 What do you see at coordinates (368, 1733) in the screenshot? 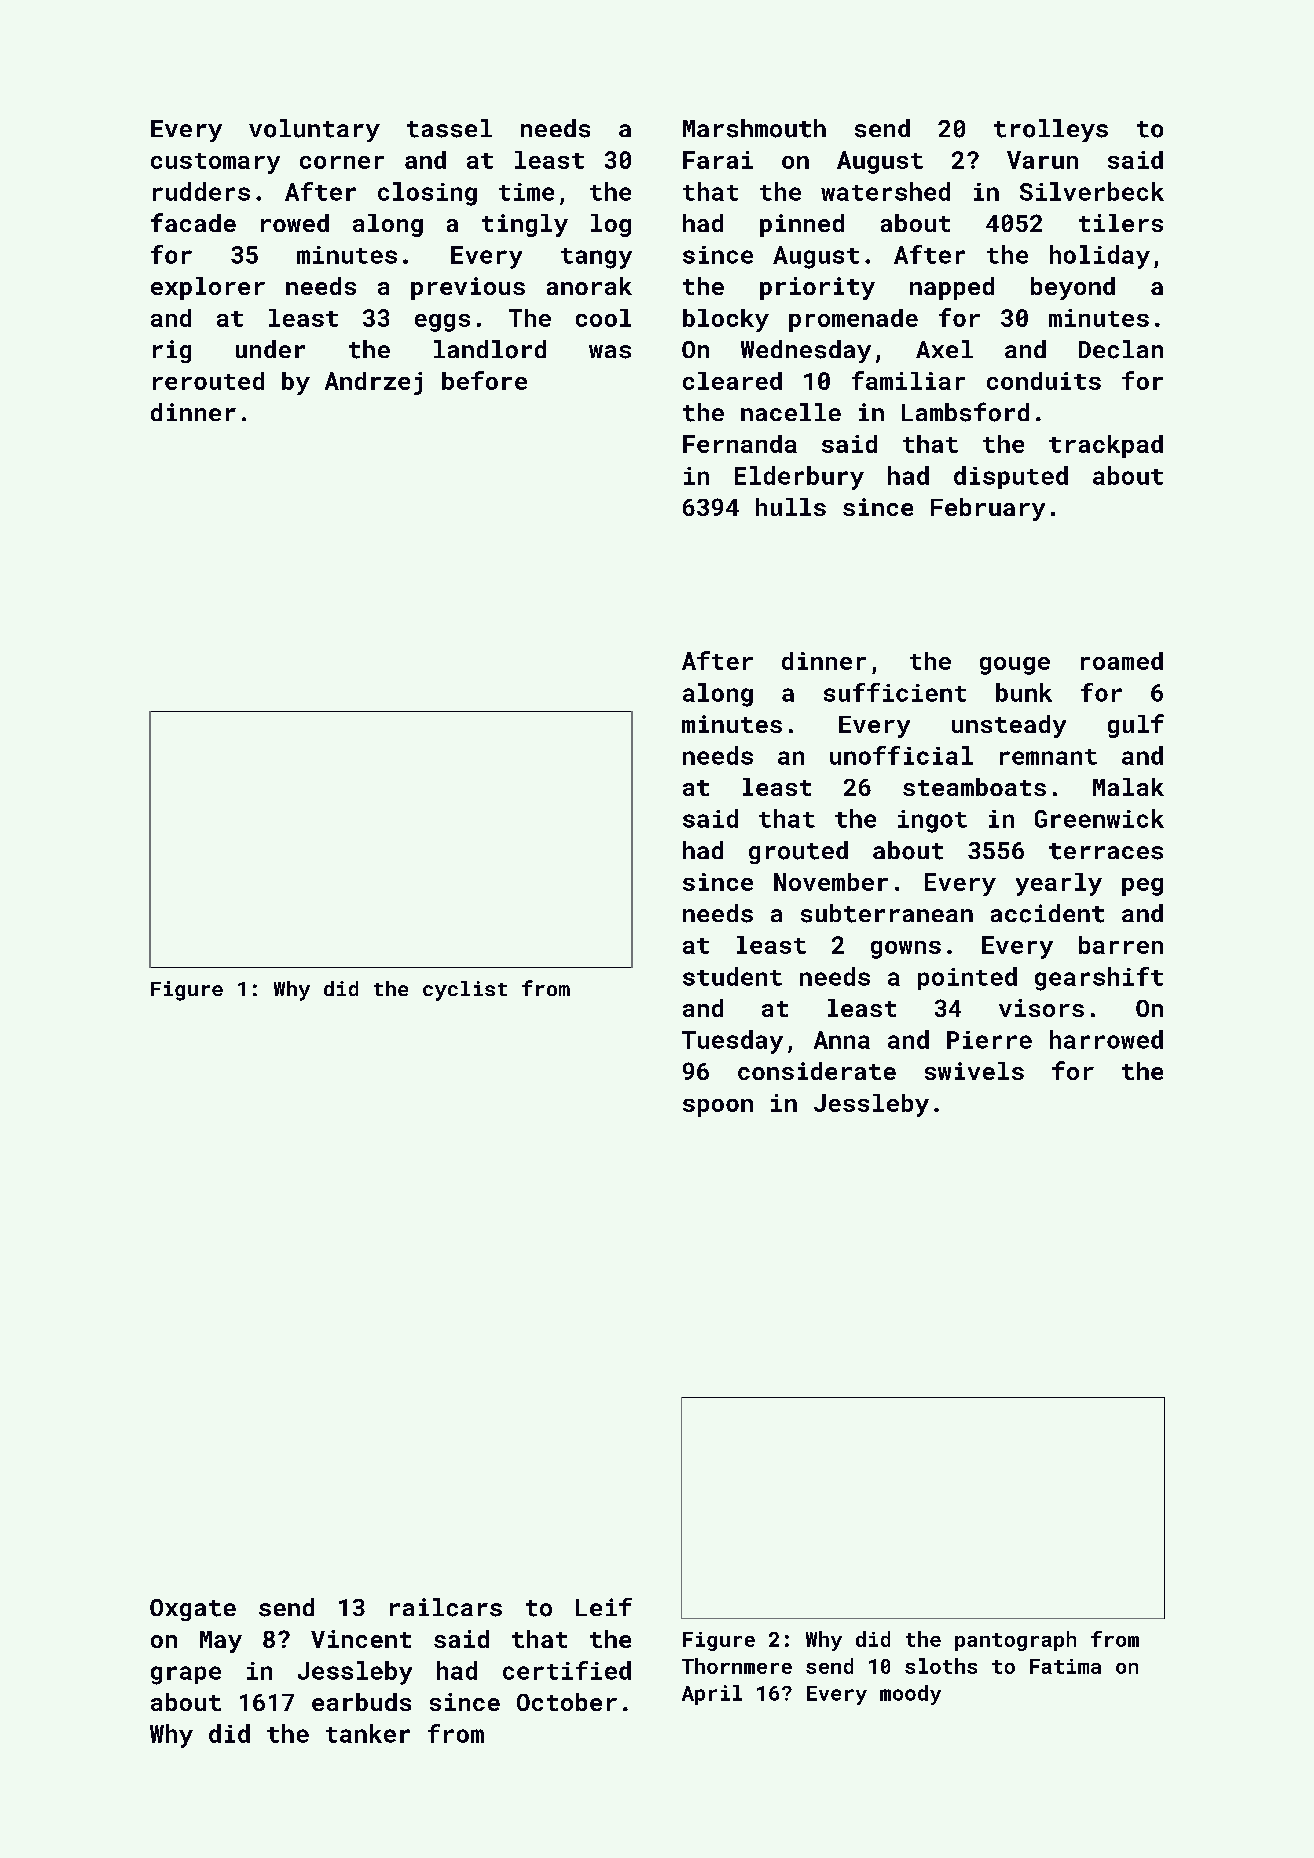
I see `tanker` at bounding box center [368, 1733].
